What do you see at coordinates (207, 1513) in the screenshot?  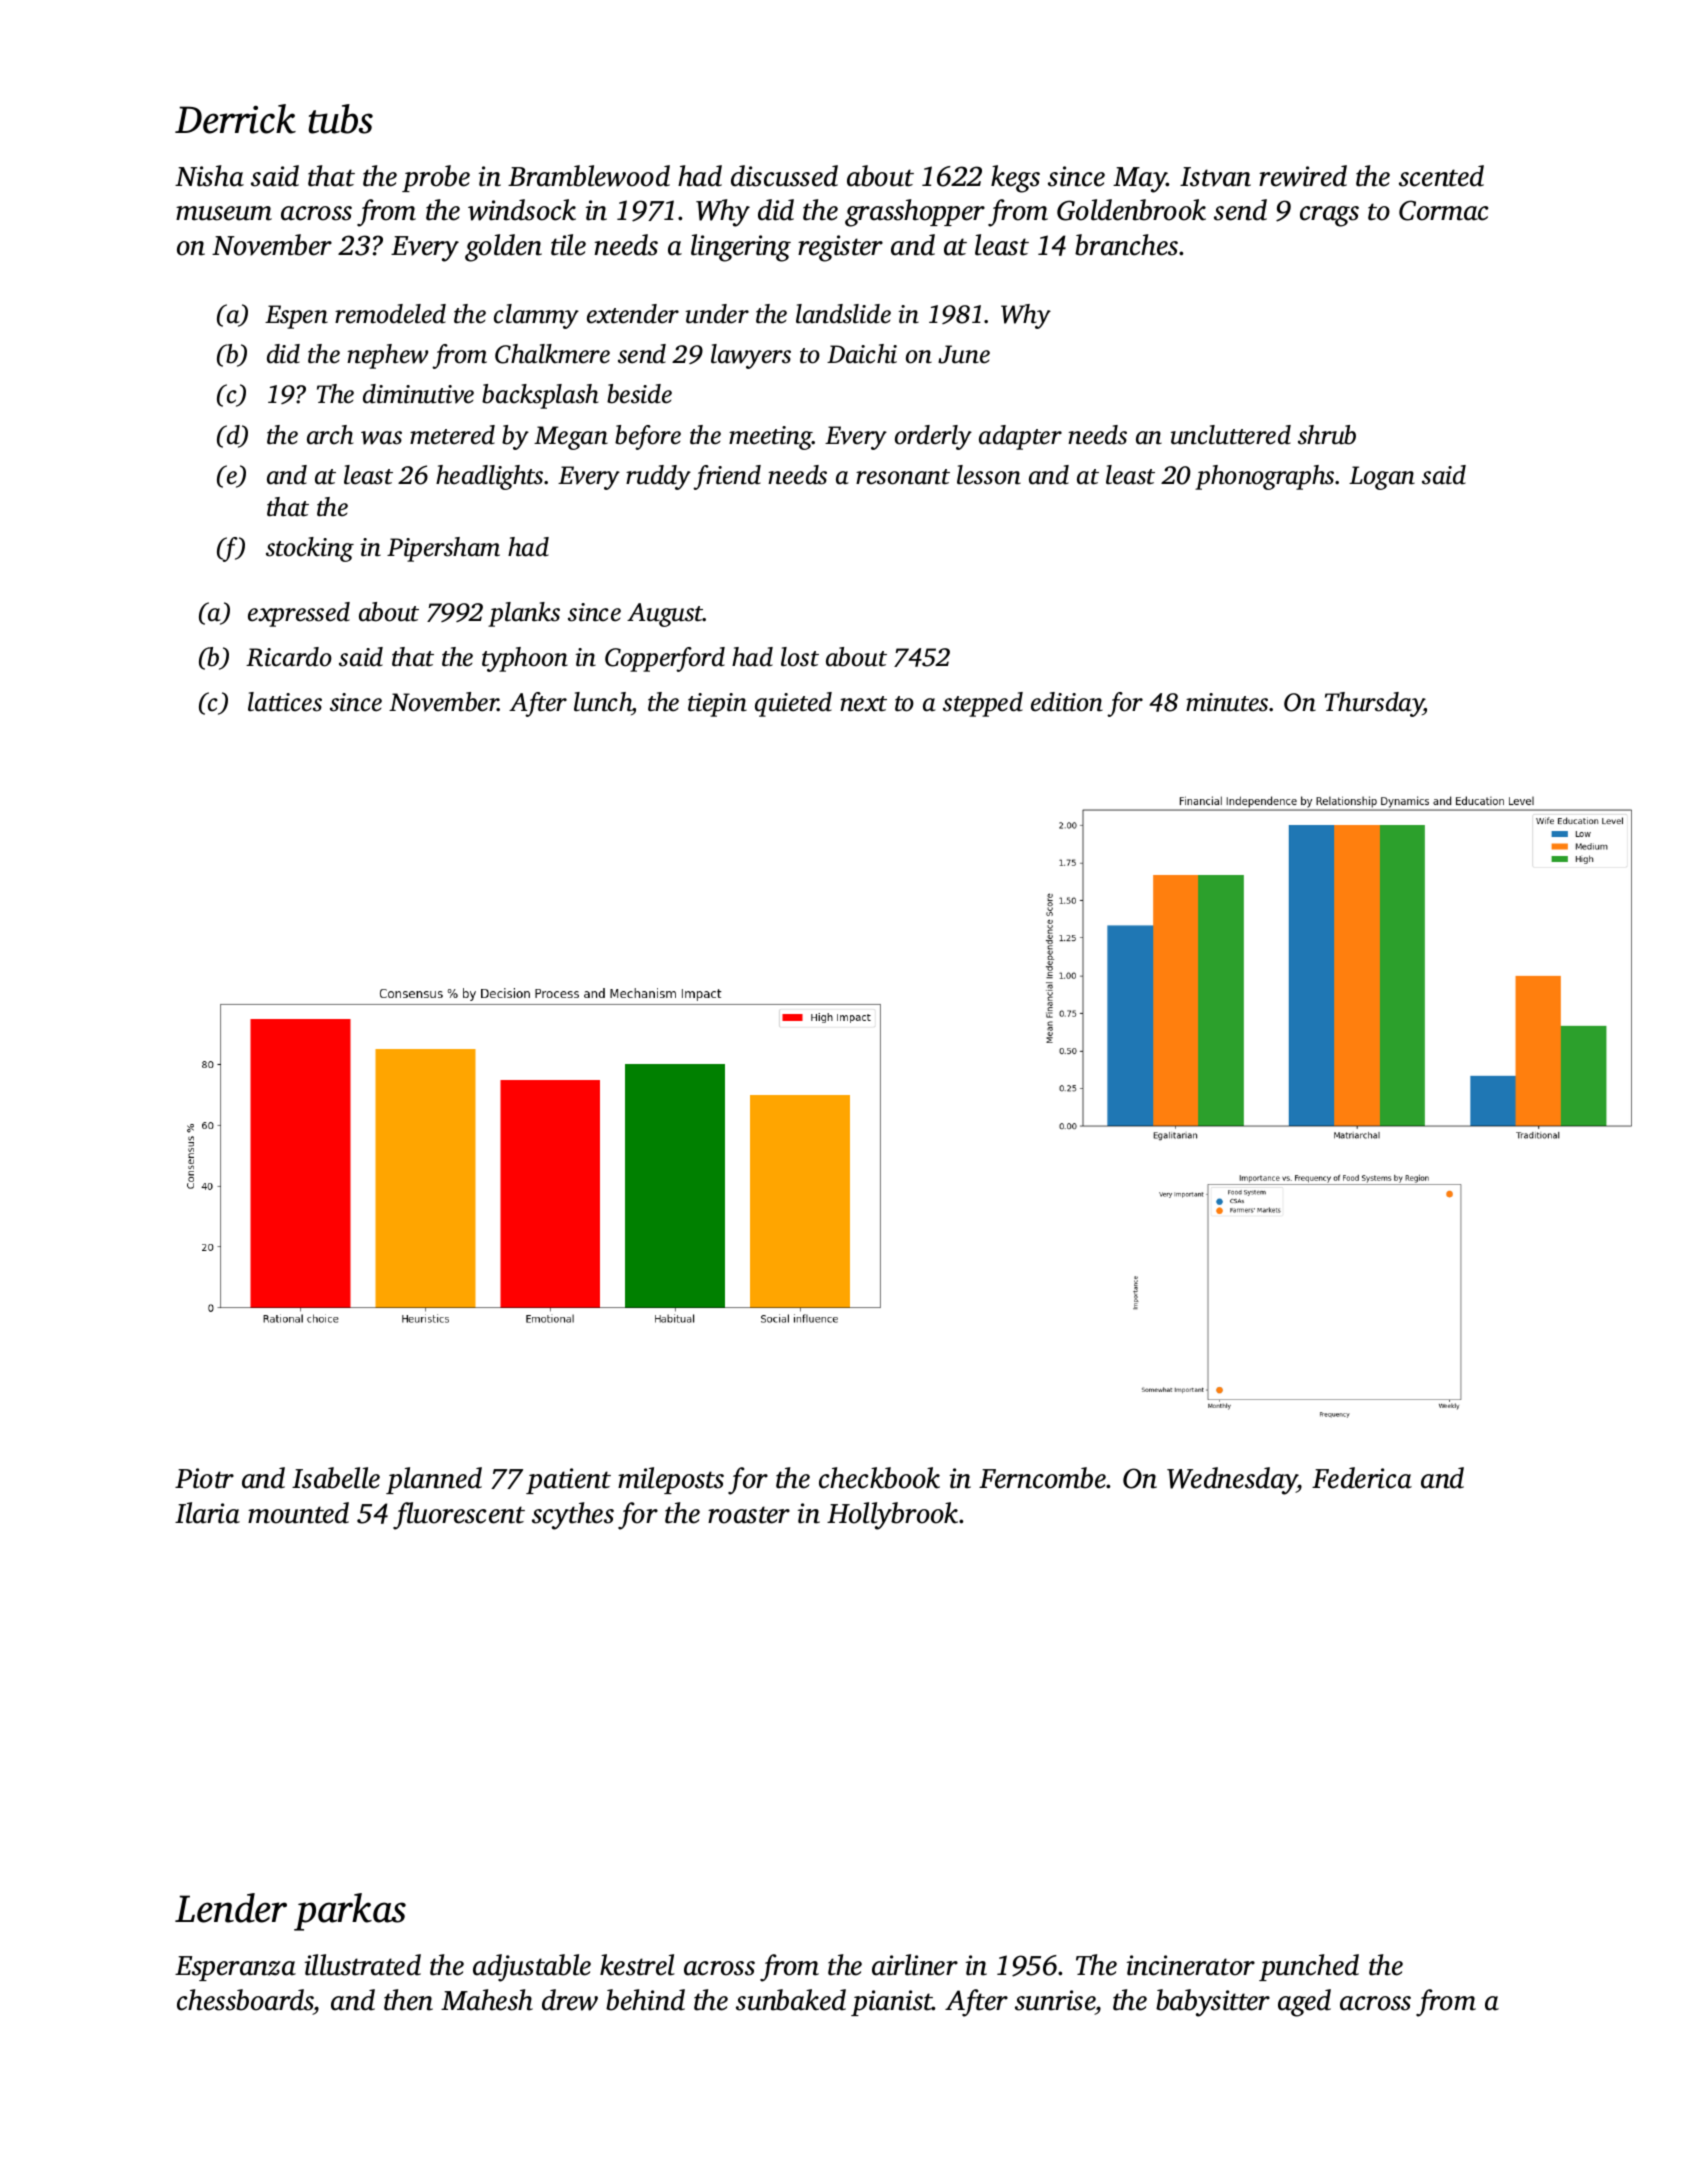 I see `Ilaria` at bounding box center [207, 1513].
